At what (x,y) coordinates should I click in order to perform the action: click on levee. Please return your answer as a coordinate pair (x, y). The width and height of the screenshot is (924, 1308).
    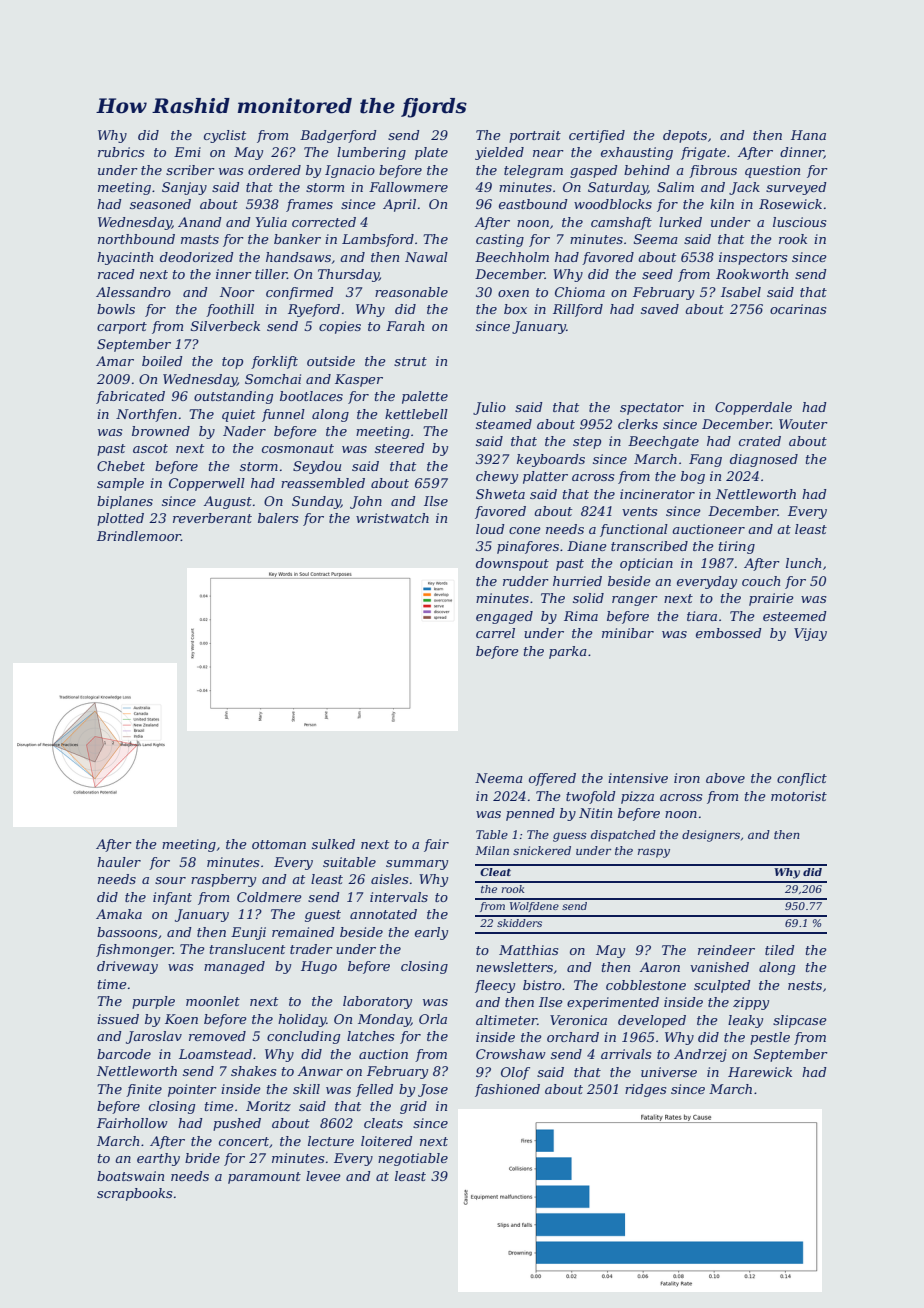
    Looking at the image, I should click on (323, 1176).
